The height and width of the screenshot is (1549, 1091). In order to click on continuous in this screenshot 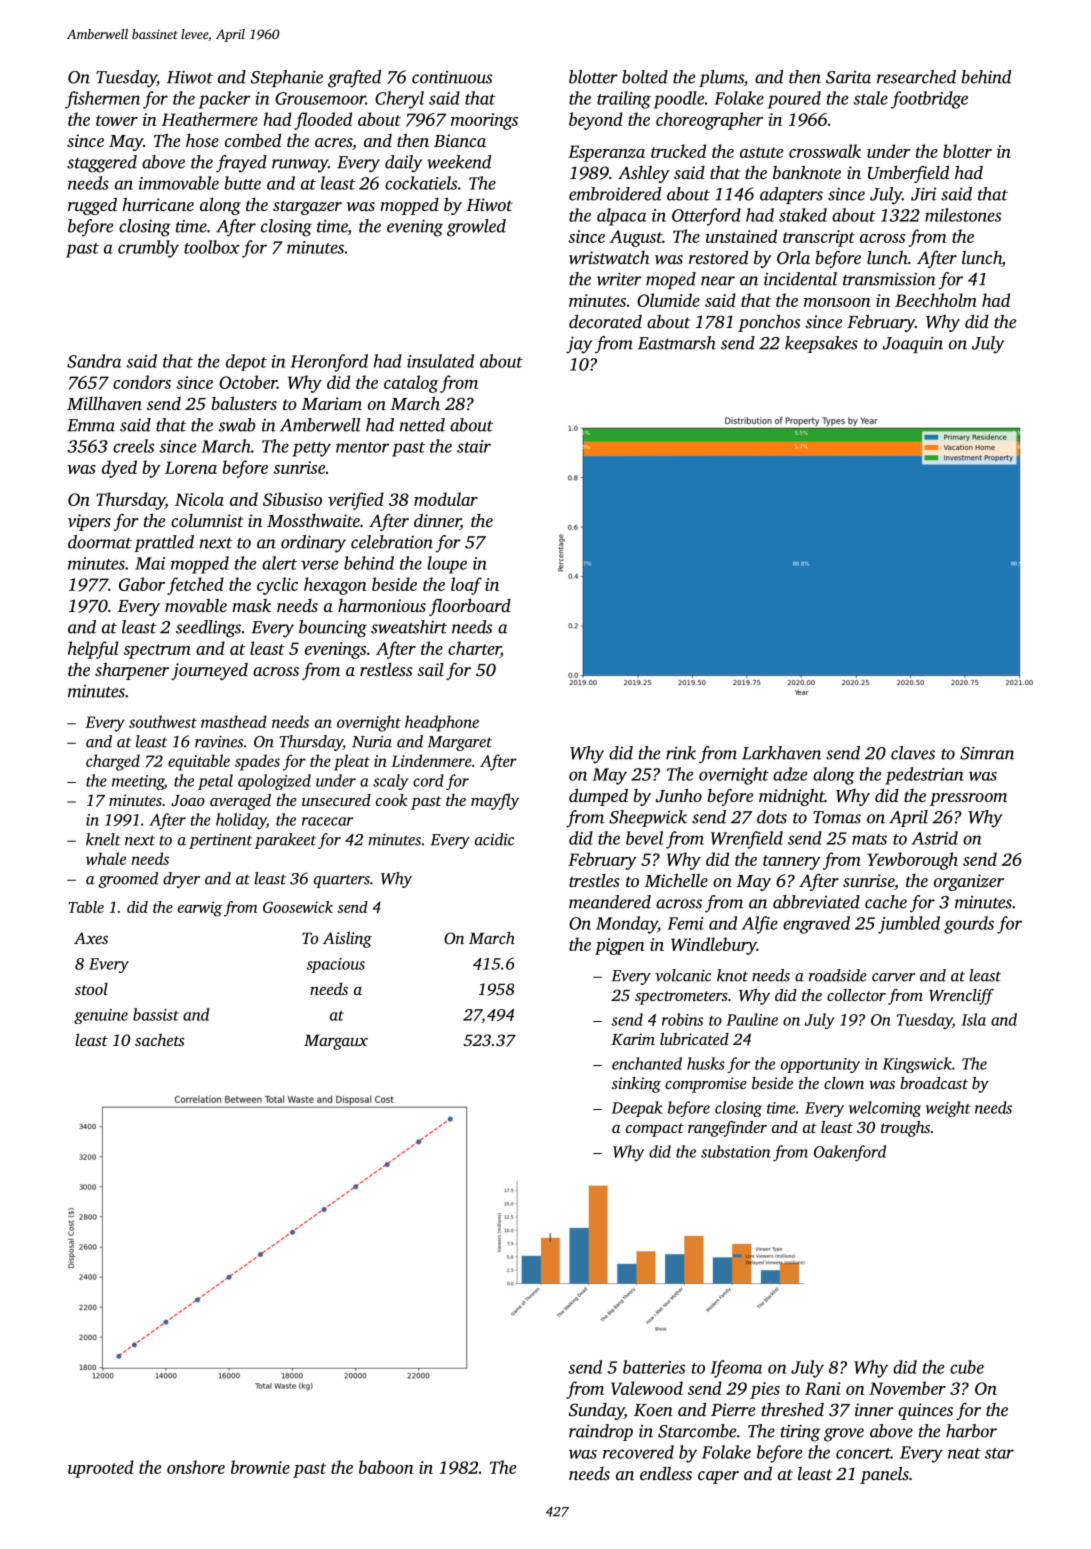, I will do `click(452, 77)`.
